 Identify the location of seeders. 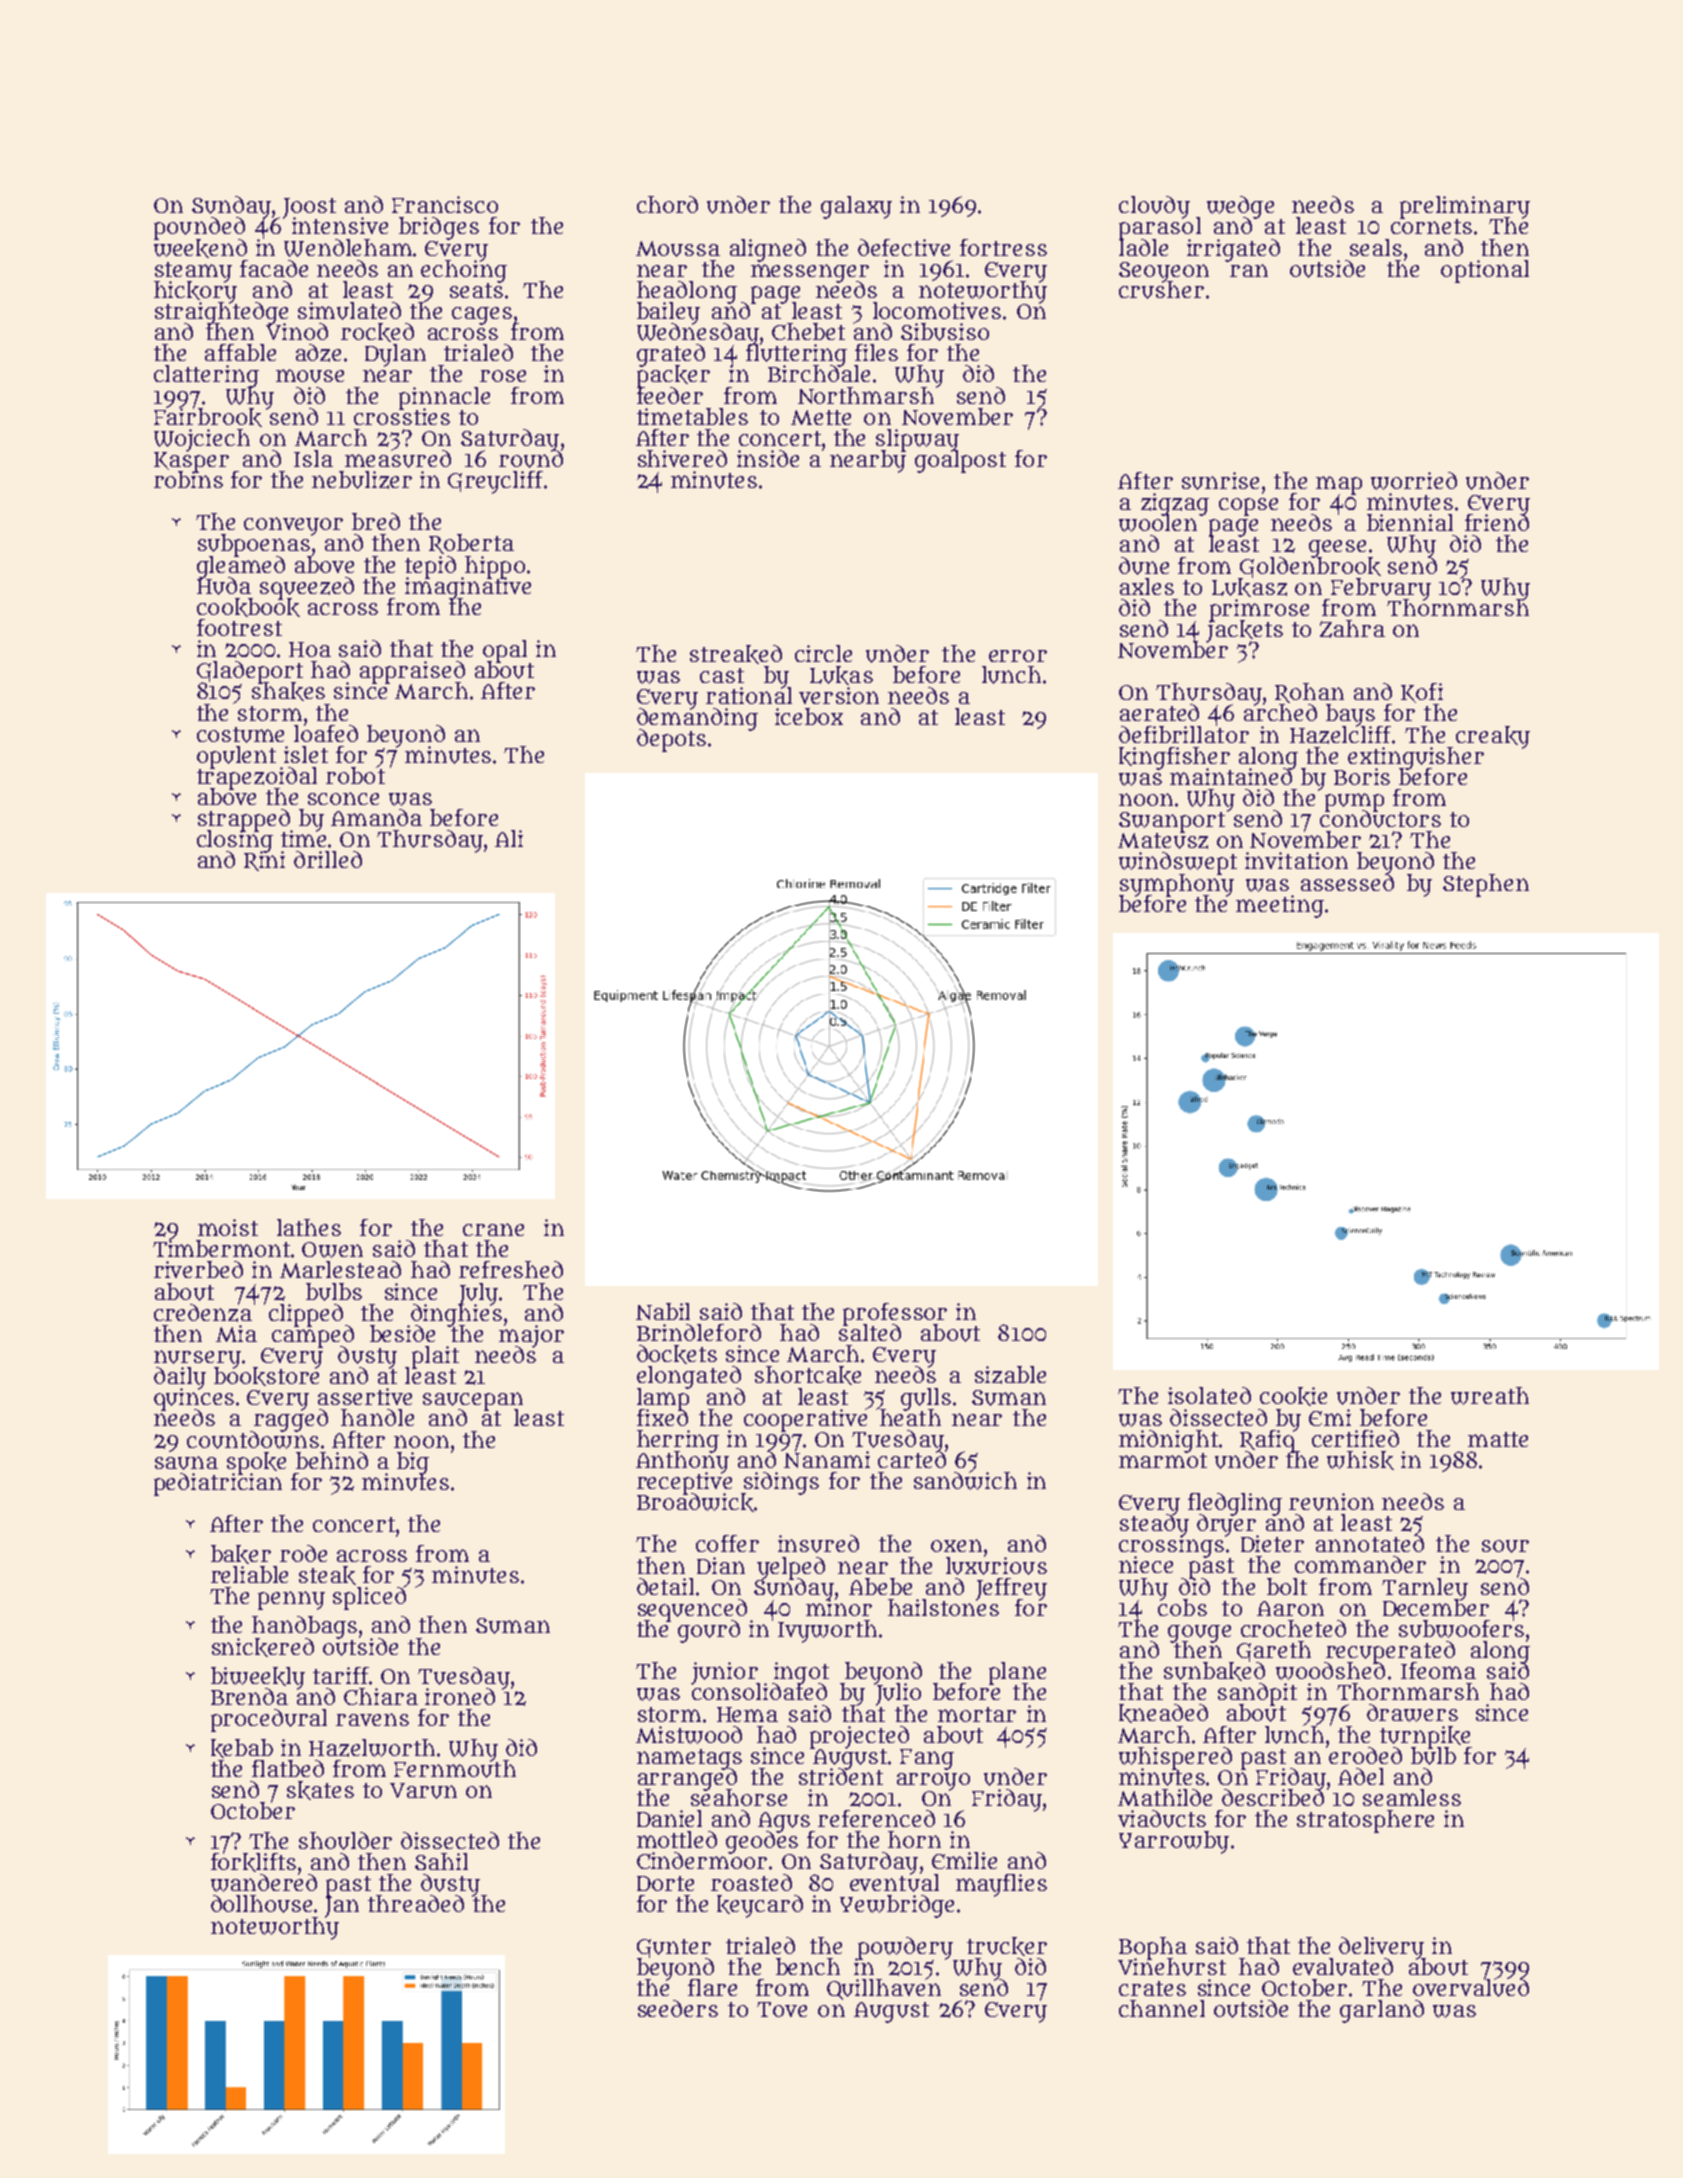
(678, 2008).
